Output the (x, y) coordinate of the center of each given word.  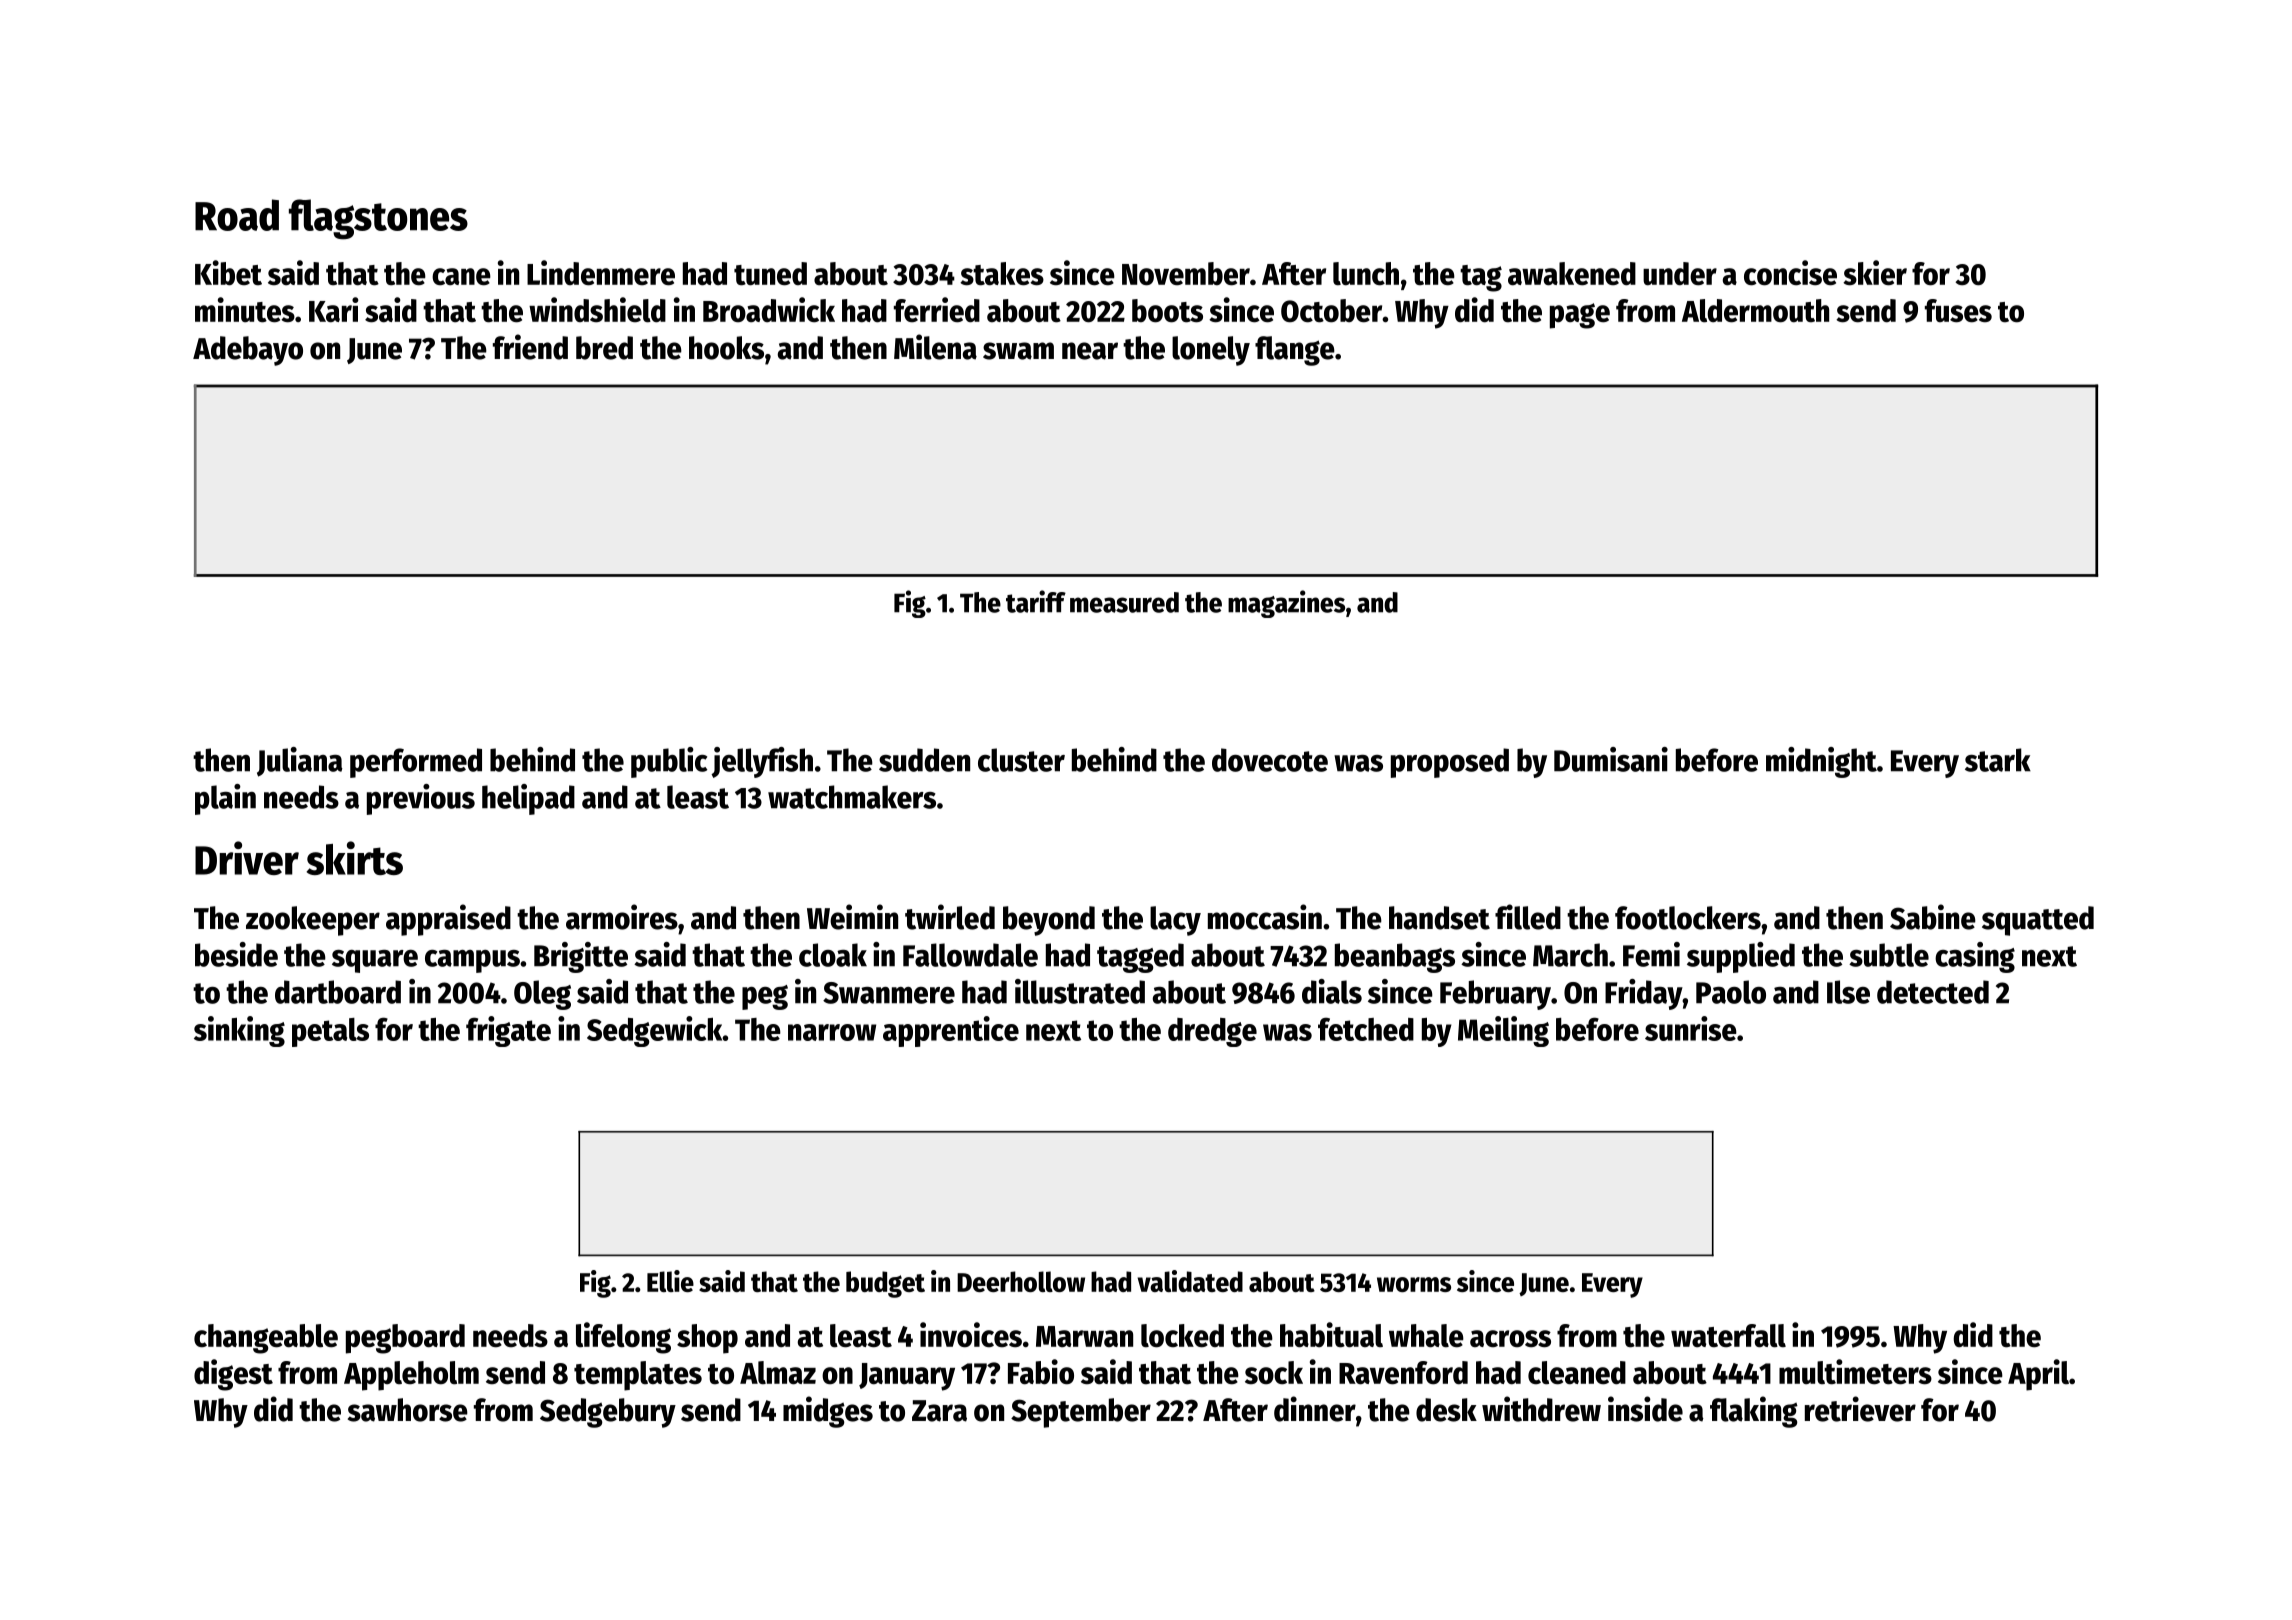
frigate (508, 1031)
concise (1790, 273)
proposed (1450, 763)
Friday (1644, 994)
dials (1332, 991)
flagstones (378, 219)
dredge (1212, 1032)
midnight (1821, 762)
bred (604, 348)
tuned (770, 274)
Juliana (300, 762)
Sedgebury (608, 1413)
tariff (1036, 601)
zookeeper (313, 921)
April (2038, 1375)
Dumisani (1611, 759)
